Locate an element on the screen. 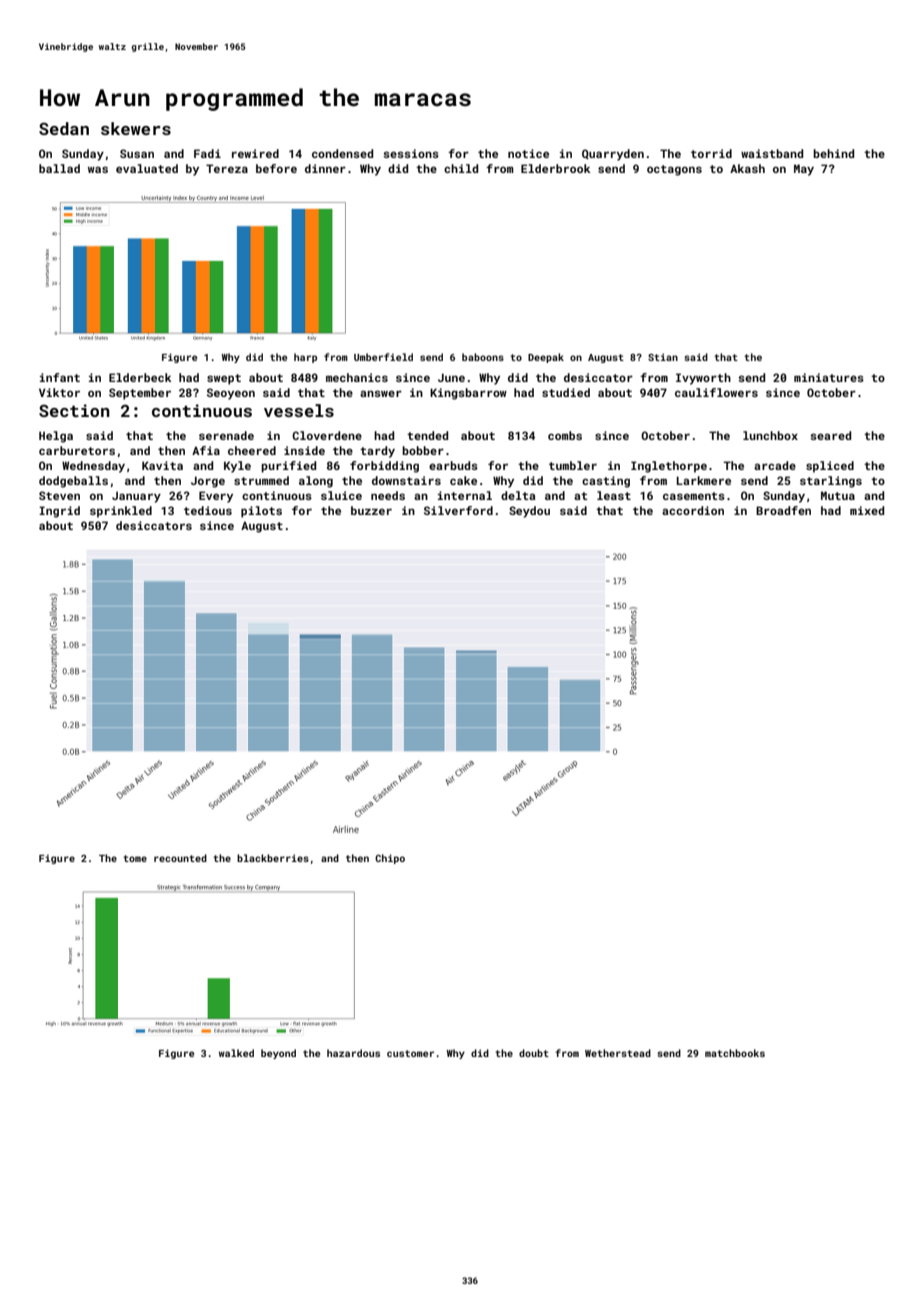 Image resolution: width=924 pixels, height=1308 pixels. recounted is located at coordinates (180, 858).
